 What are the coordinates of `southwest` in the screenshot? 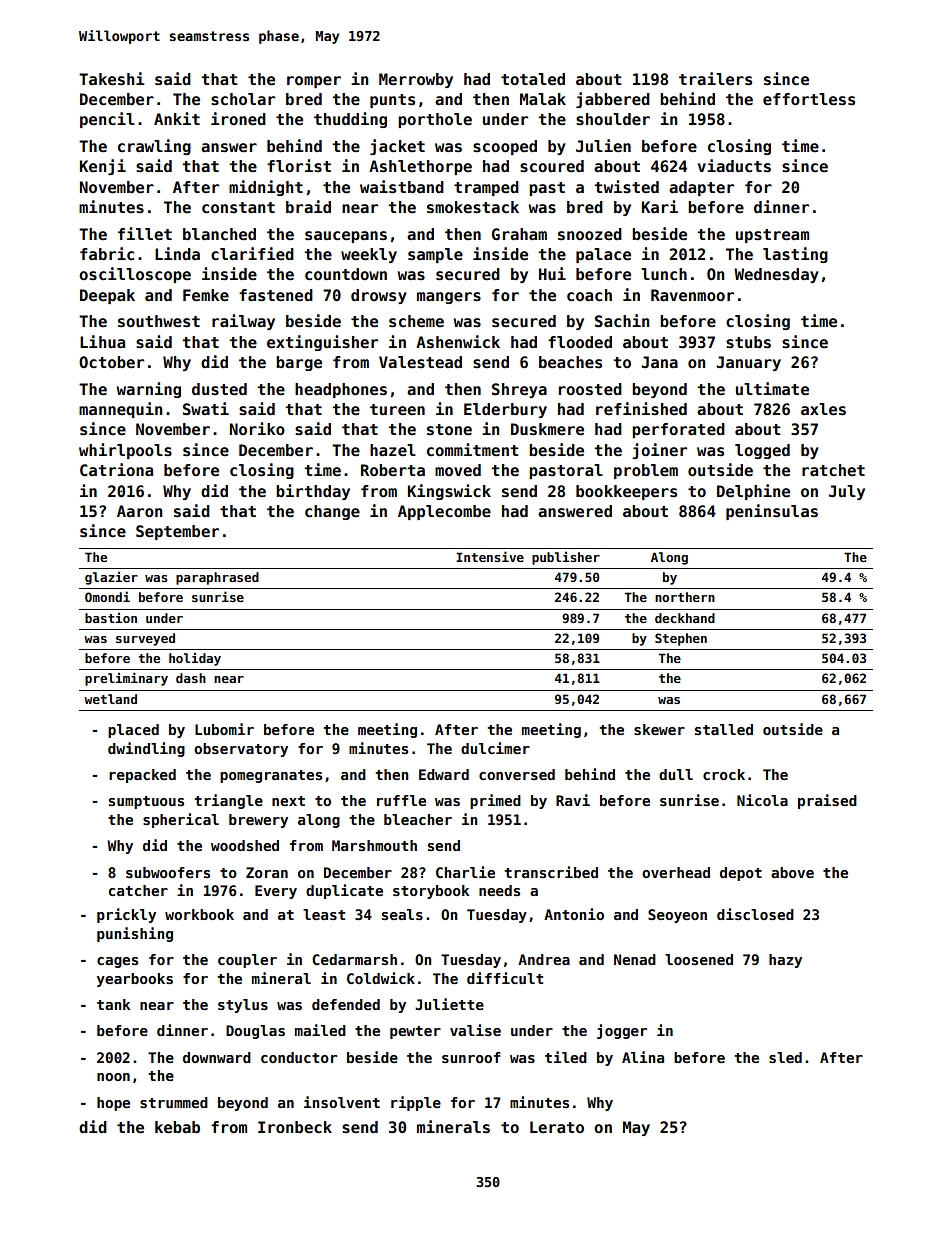 It's located at (159, 321).
